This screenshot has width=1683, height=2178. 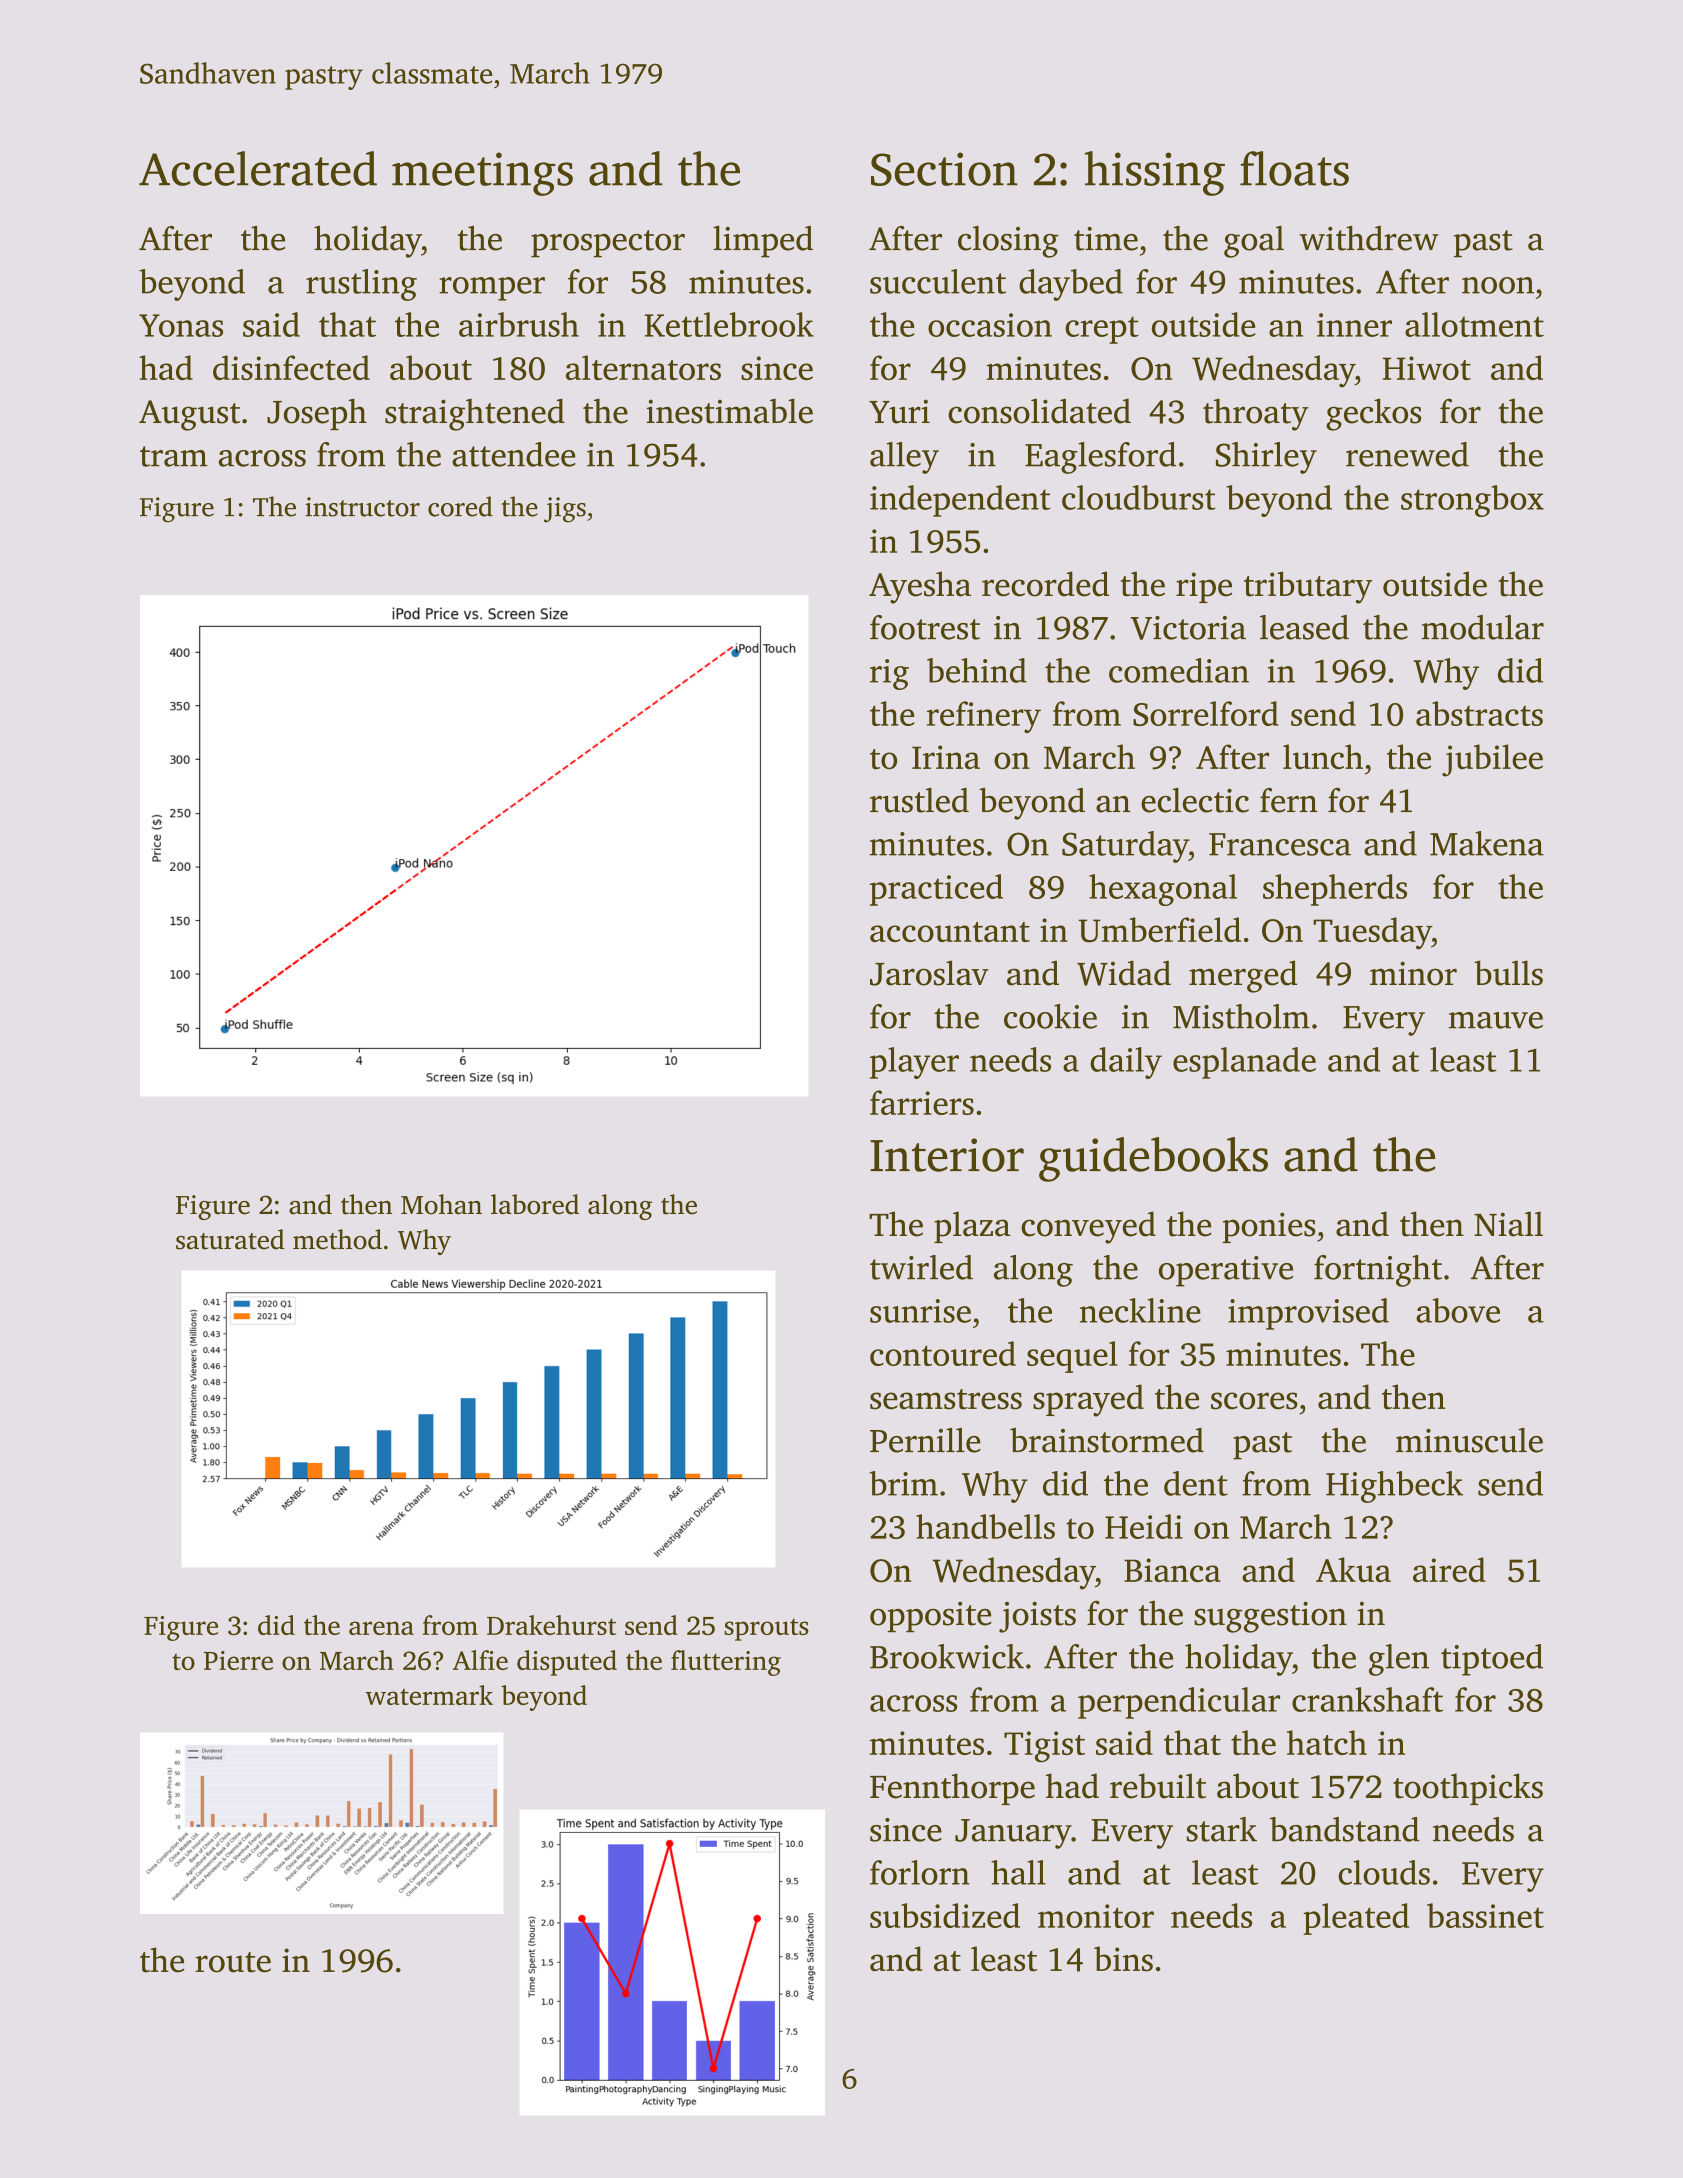 I want to click on route, so click(x=233, y=1962).
